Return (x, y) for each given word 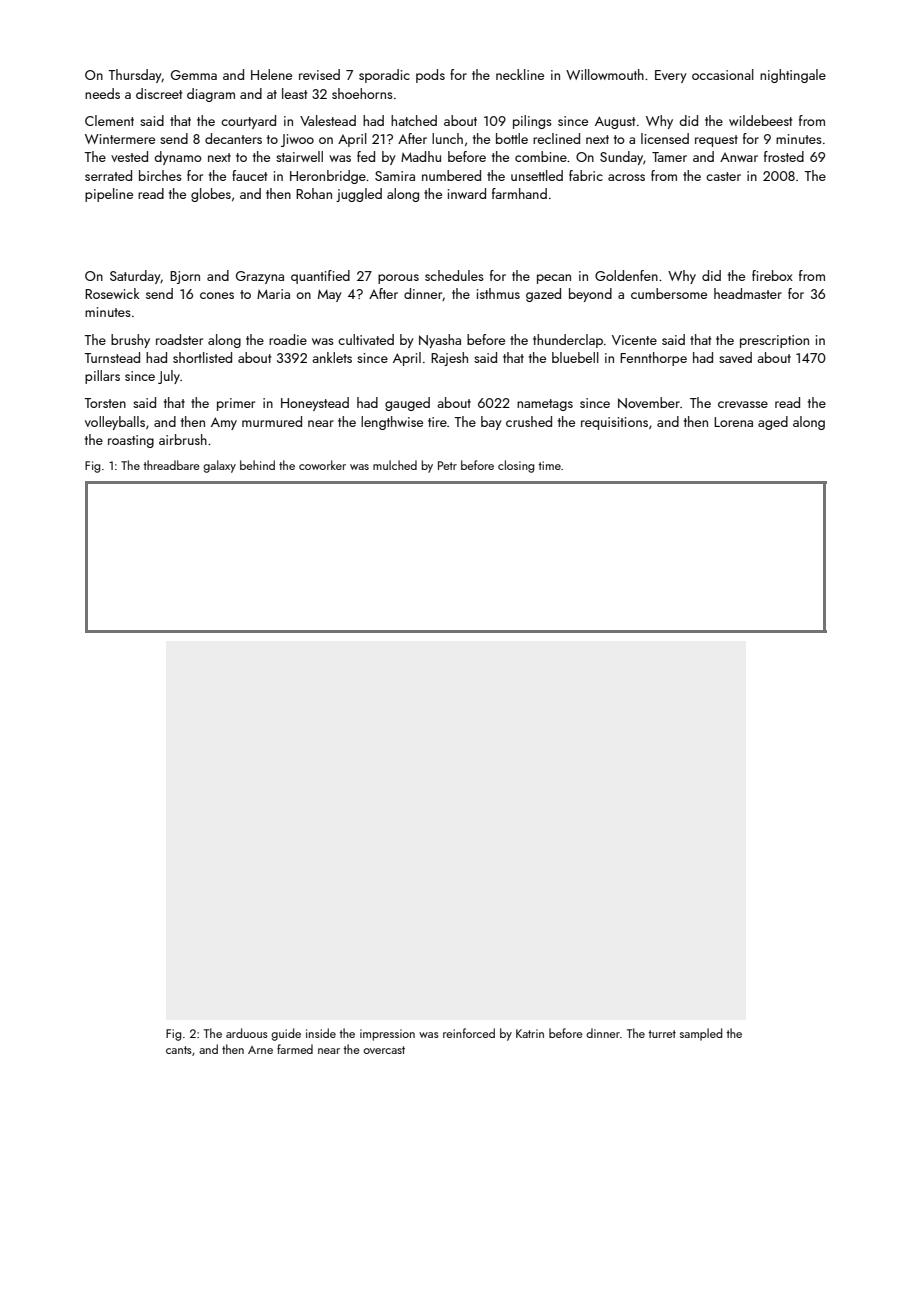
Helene (271, 74)
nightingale (793, 76)
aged (773, 423)
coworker (322, 465)
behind (257, 465)
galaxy (219, 466)
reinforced (469, 1033)
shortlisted (202, 357)
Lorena (733, 422)
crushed (529, 421)
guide (286, 1034)
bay (491, 423)
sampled (701, 1034)
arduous (247, 1033)
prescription (774, 341)
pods (430, 76)
